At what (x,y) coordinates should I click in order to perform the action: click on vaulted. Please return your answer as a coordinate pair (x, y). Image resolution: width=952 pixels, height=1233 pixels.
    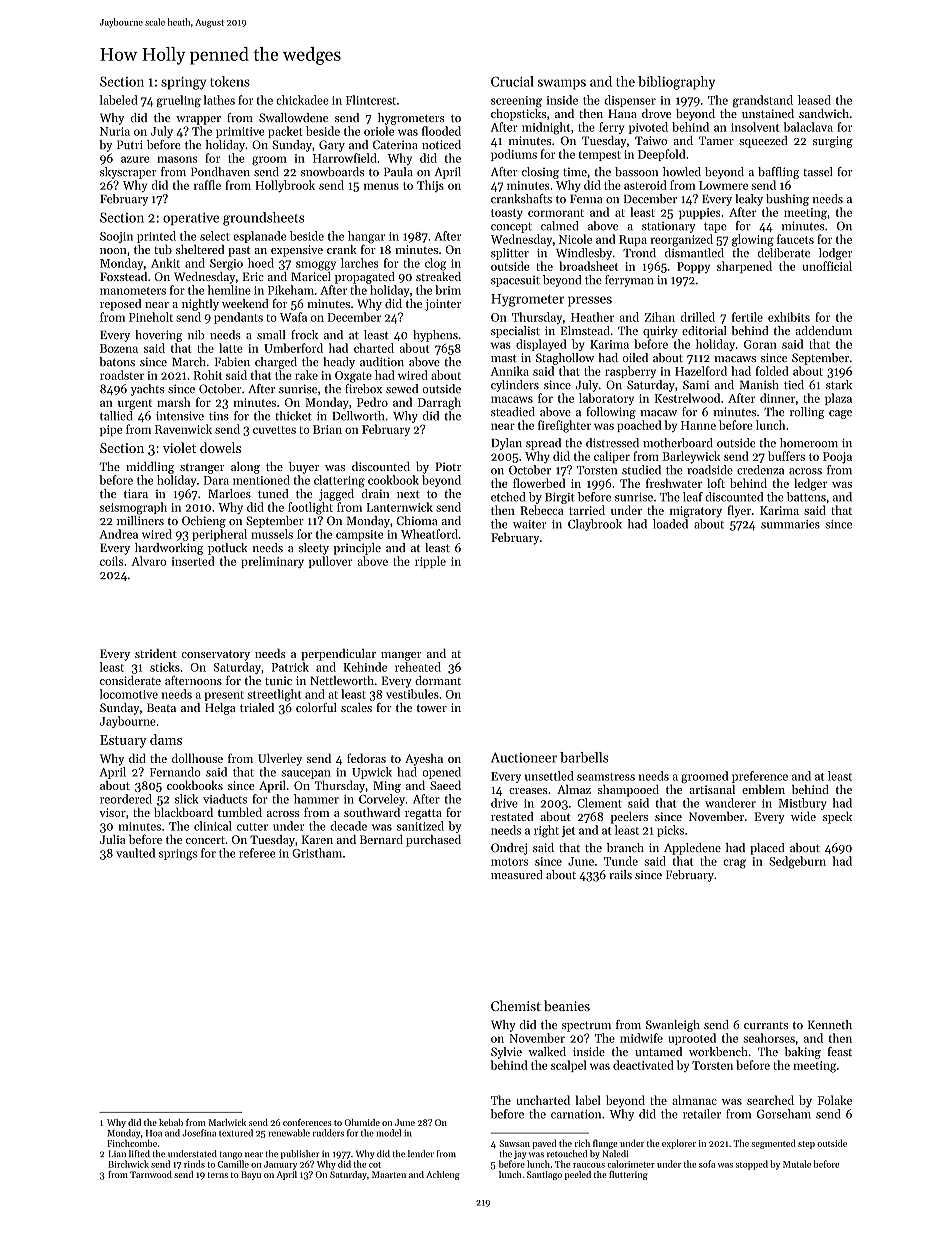
    Looking at the image, I should click on (135, 853).
